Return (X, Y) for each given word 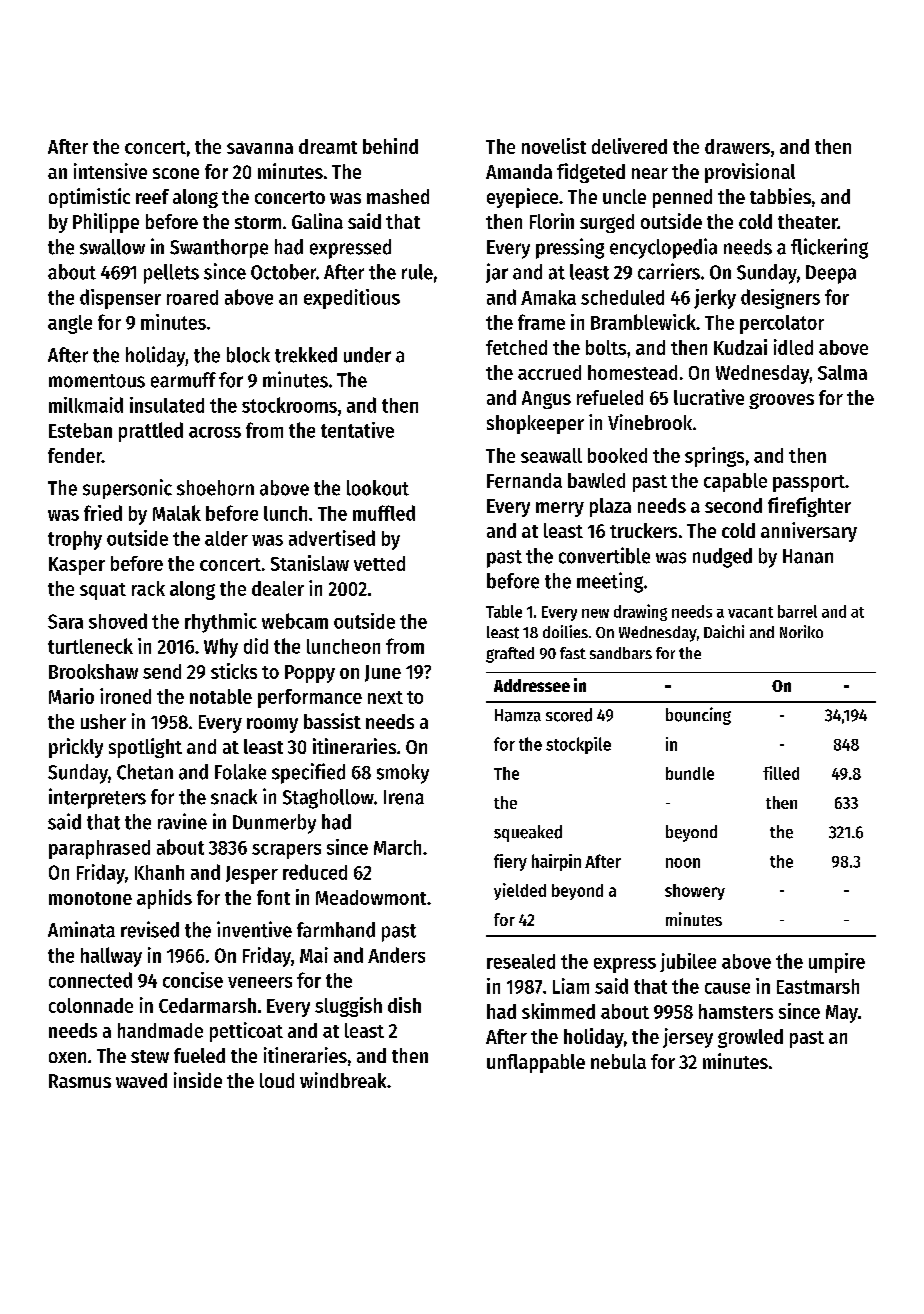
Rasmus (80, 1081)
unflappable (536, 1063)
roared (192, 297)
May (842, 1014)
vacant (750, 612)
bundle (690, 773)
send (162, 671)
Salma (842, 372)
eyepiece (522, 198)
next (385, 697)
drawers (737, 146)
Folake (240, 772)
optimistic (89, 198)
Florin (552, 221)
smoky (403, 774)
